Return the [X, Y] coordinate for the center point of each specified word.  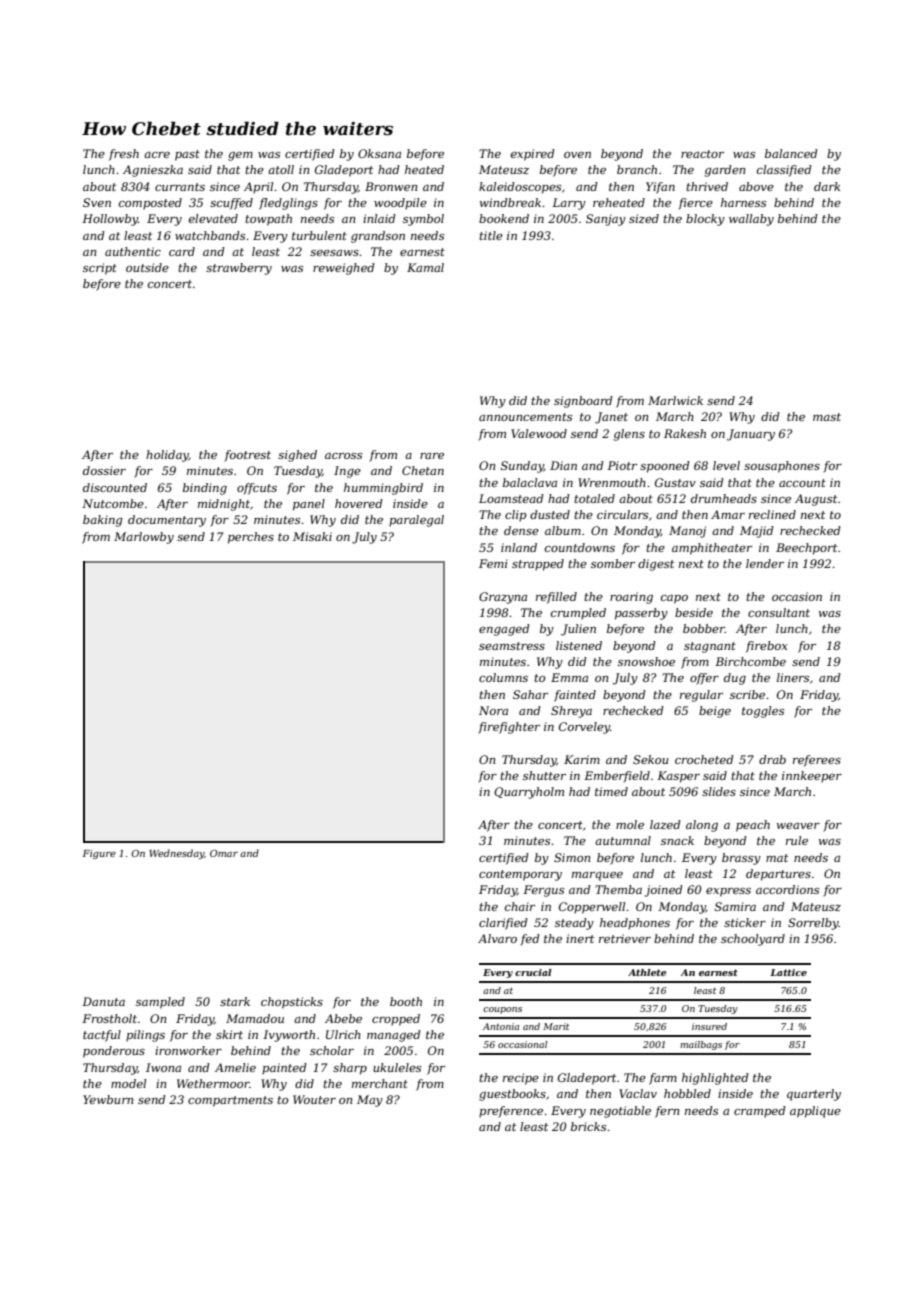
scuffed [231, 204]
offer [704, 679]
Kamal [425, 267]
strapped [538, 565]
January [751, 435]
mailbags [701, 1045]
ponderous [114, 1052]
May [370, 1101]
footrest [247, 456]
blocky [705, 220]
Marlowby [144, 538]
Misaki [312, 536]
